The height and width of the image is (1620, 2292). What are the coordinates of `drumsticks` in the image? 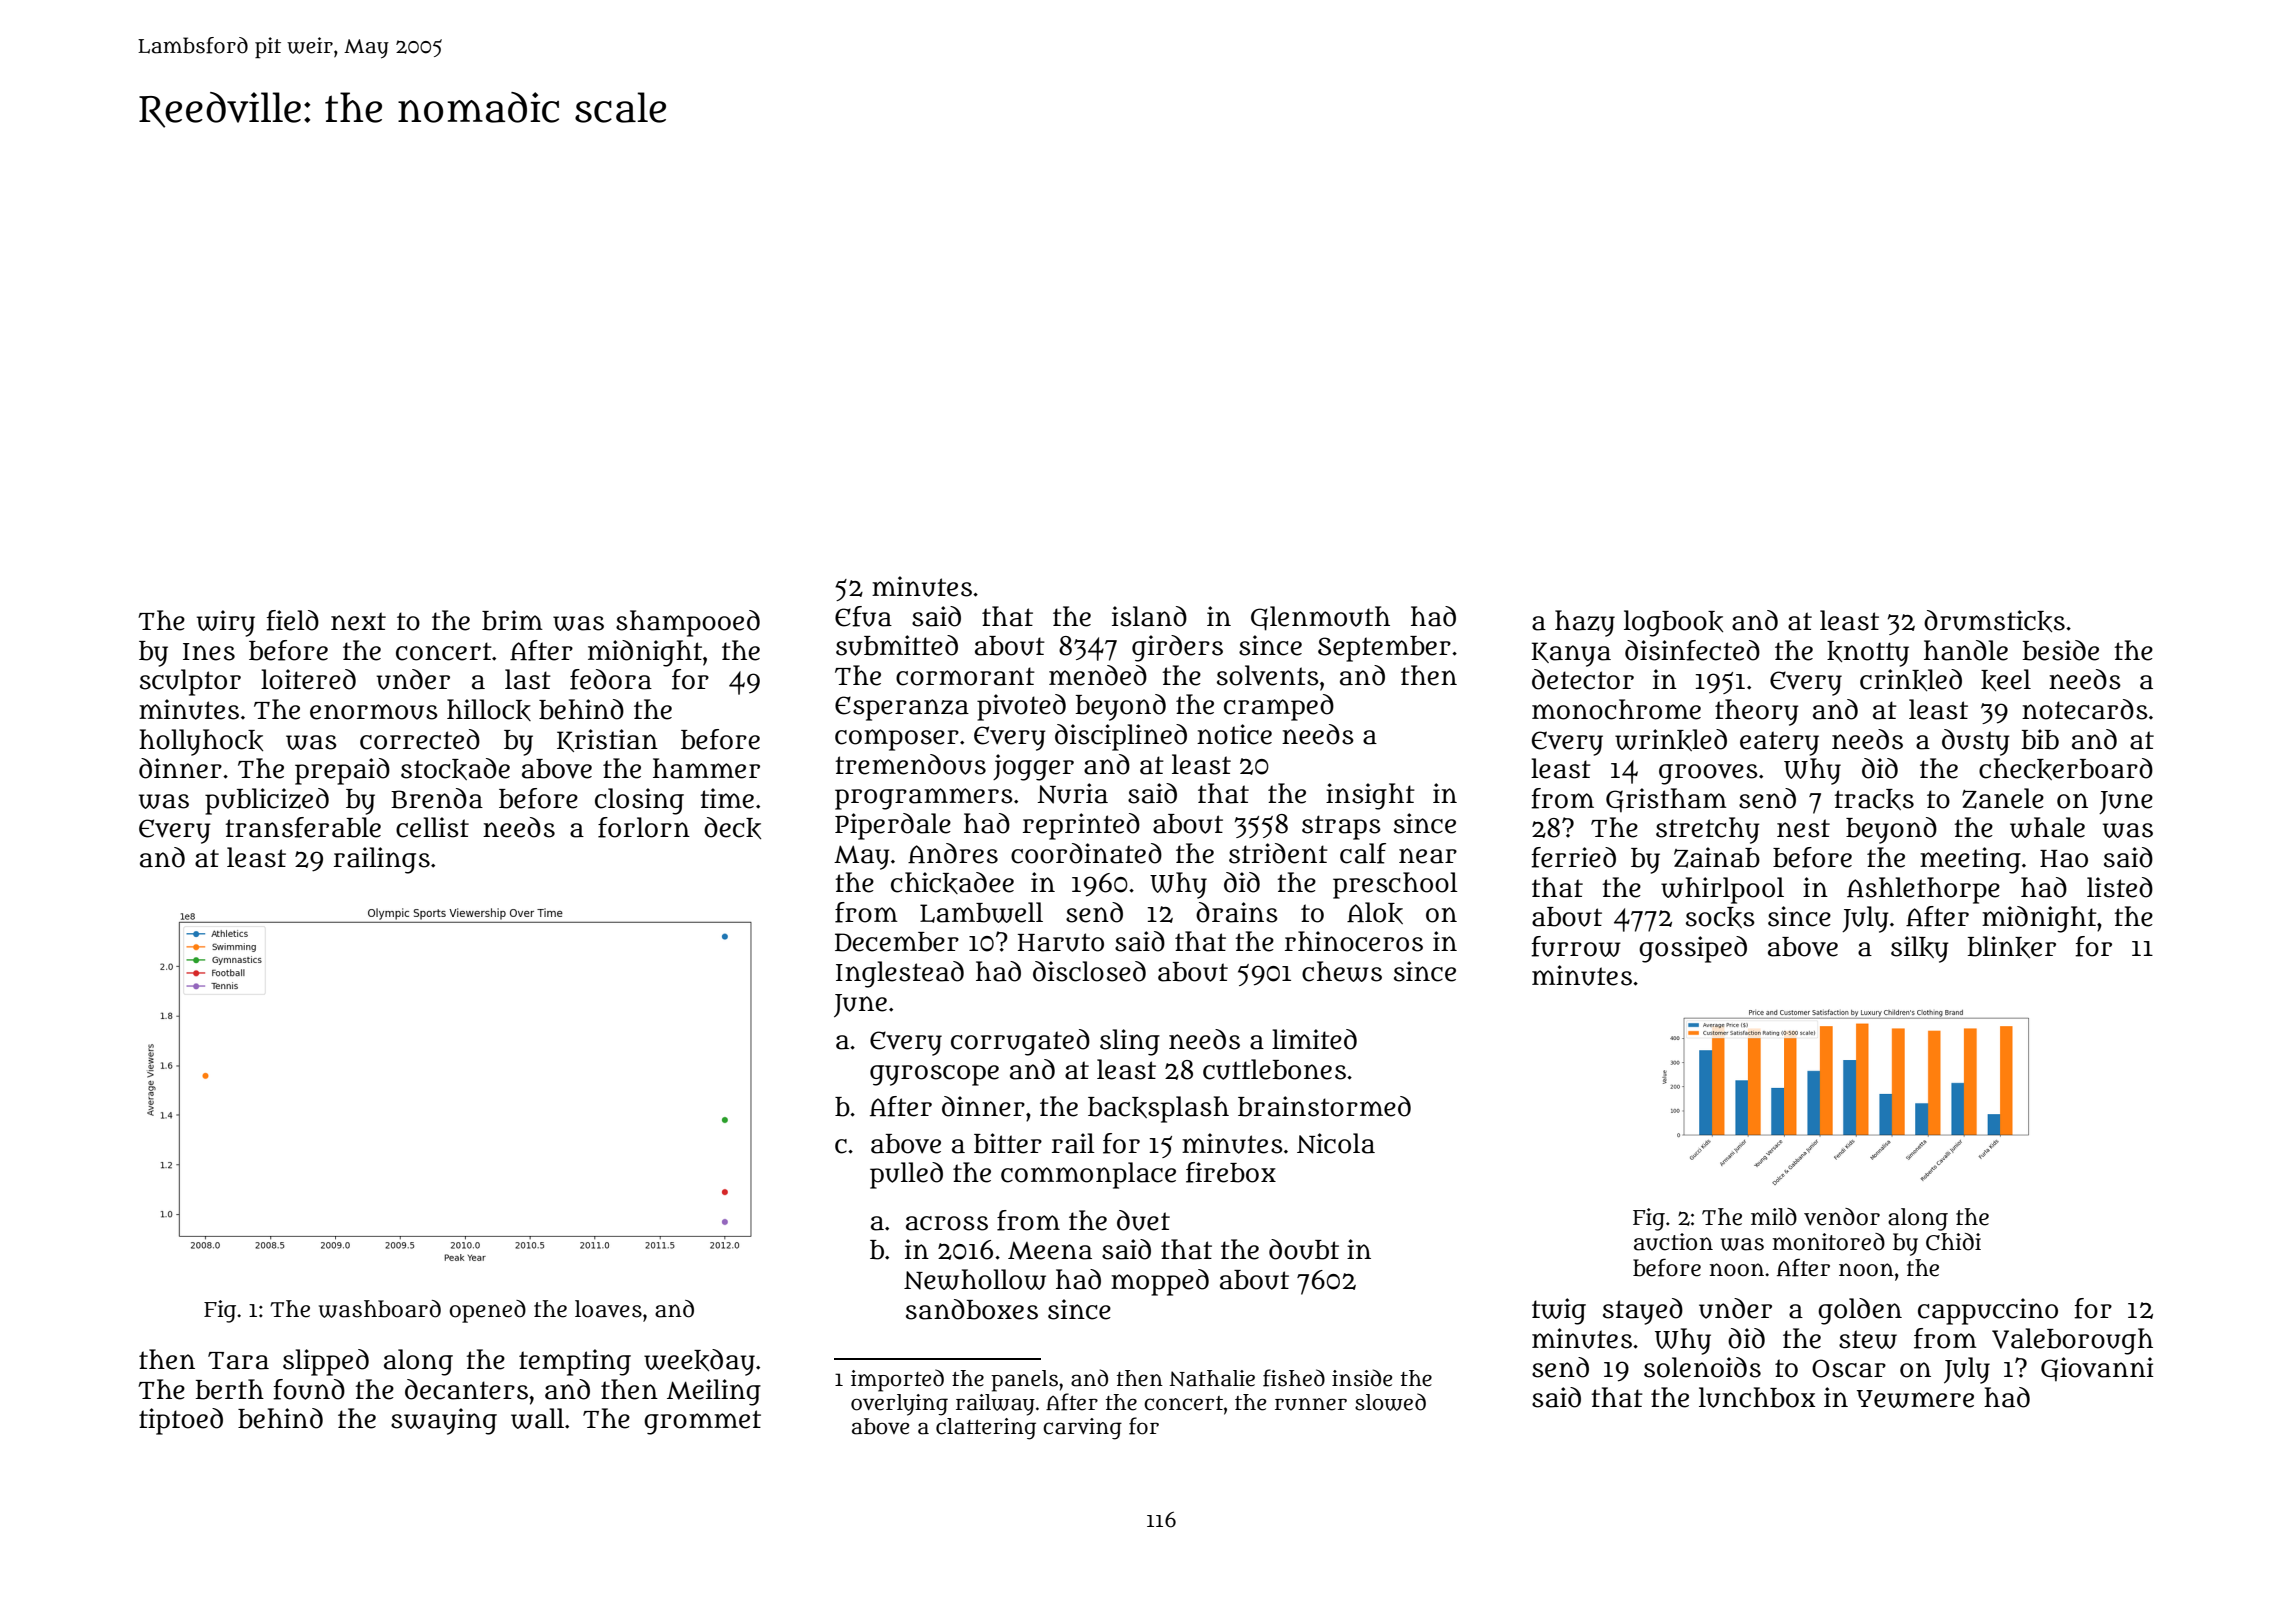 It's located at (1994, 621).
